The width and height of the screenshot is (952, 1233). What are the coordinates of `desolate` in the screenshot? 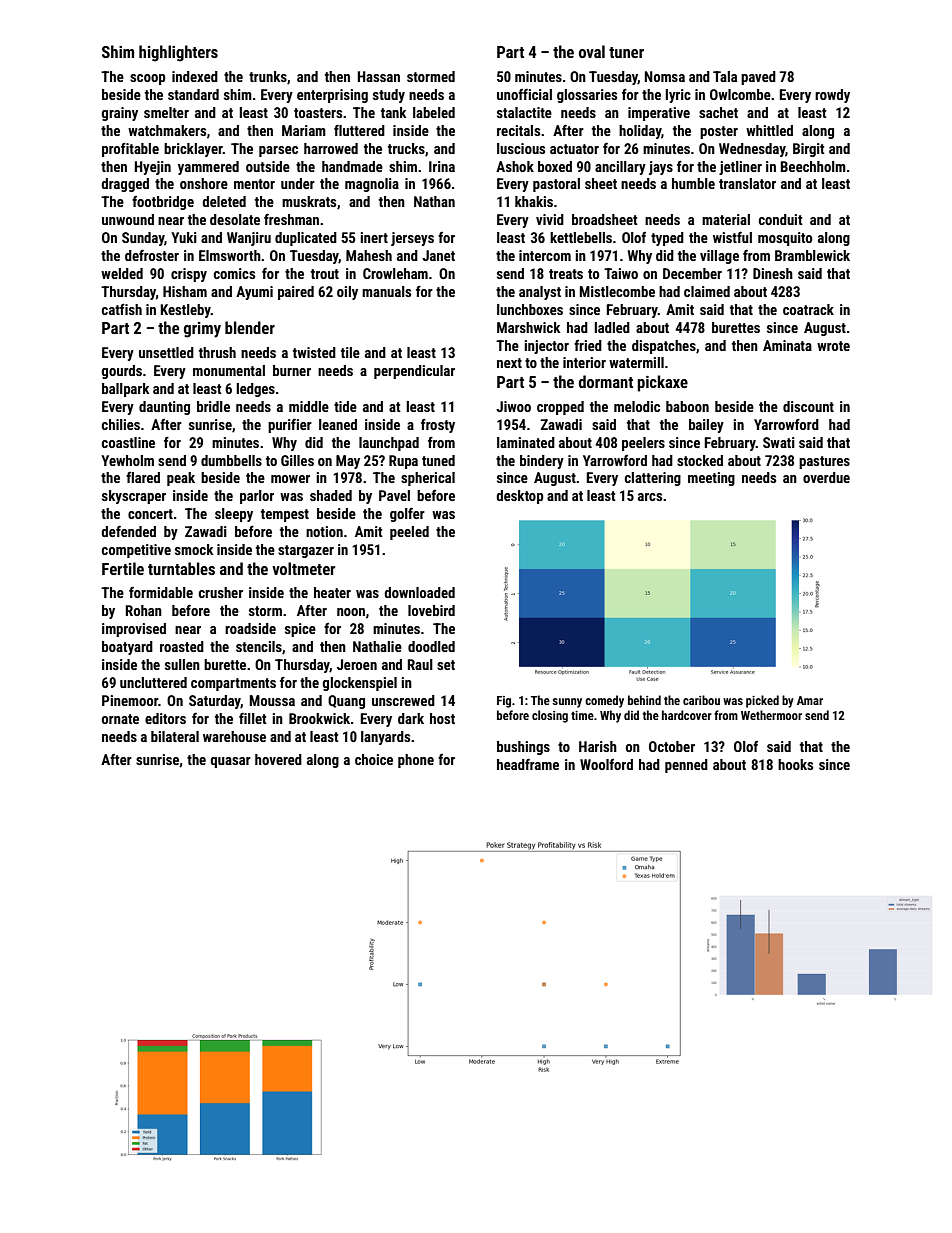 It's located at (235, 219).
